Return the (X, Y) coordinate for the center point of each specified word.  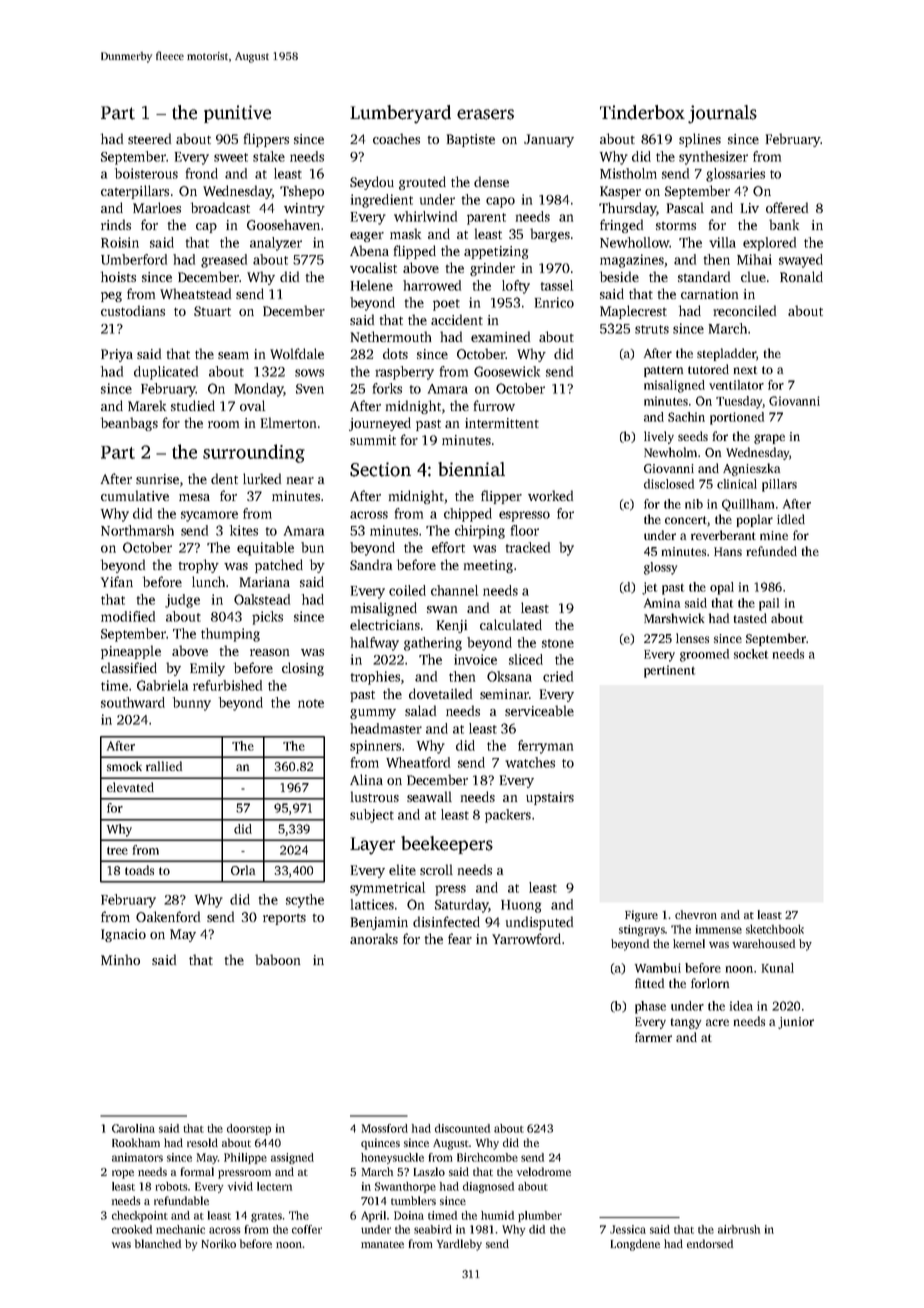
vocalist (373, 267)
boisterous (146, 173)
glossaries (735, 175)
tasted (750, 618)
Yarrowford (526, 938)
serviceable (539, 710)
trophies (375, 678)
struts (652, 329)
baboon (277, 959)
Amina (662, 603)
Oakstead (262, 599)
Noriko (218, 1243)
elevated (130, 787)
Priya (117, 355)
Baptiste (471, 140)
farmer (653, 1037)
